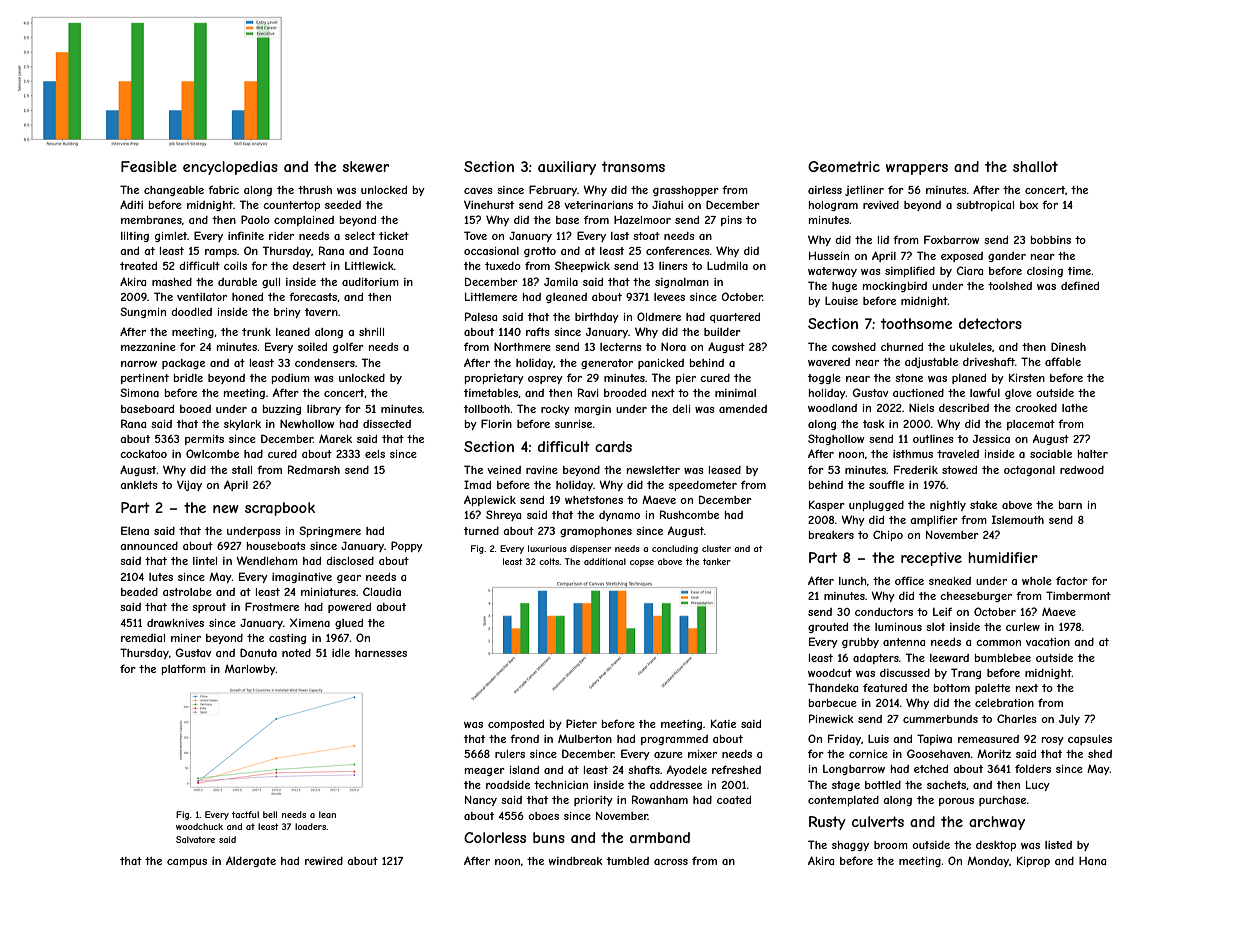 Image resolution: width=1233 pixels, height=952 pixels. What do you see at coordinates (825, 190) in the screenshot?
I see `airless` at bounding box center [825, 190].
